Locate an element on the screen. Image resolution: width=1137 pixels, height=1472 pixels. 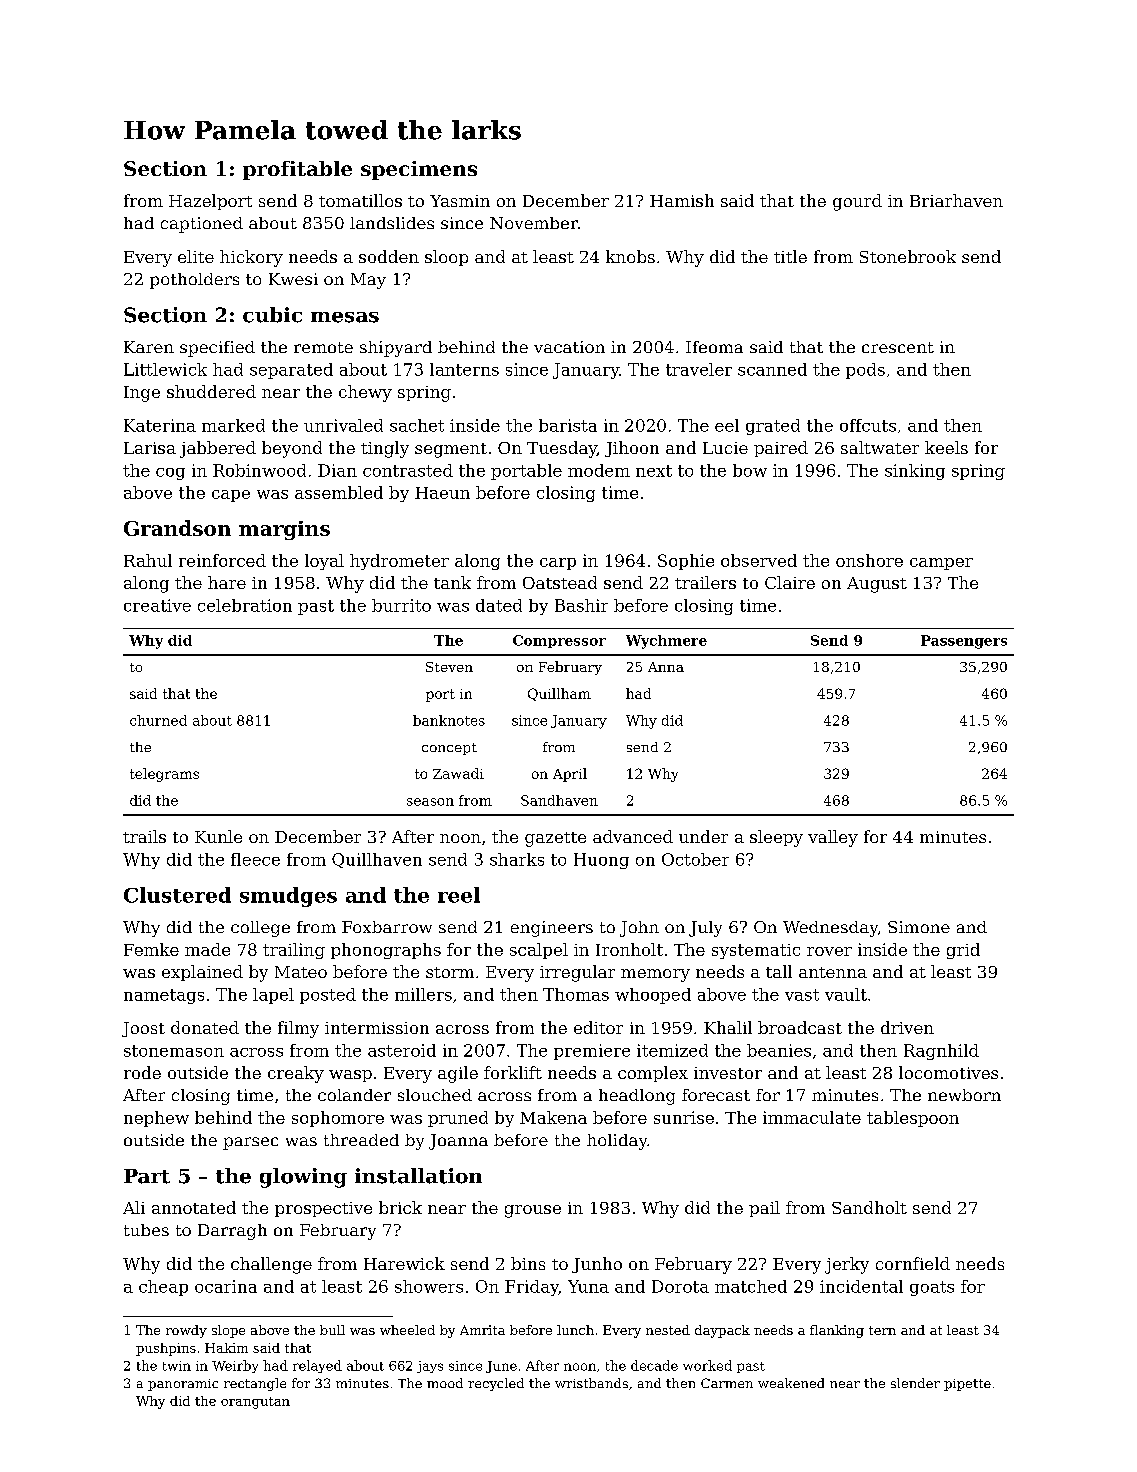
reinforced is located at coordinates (222, 560).
